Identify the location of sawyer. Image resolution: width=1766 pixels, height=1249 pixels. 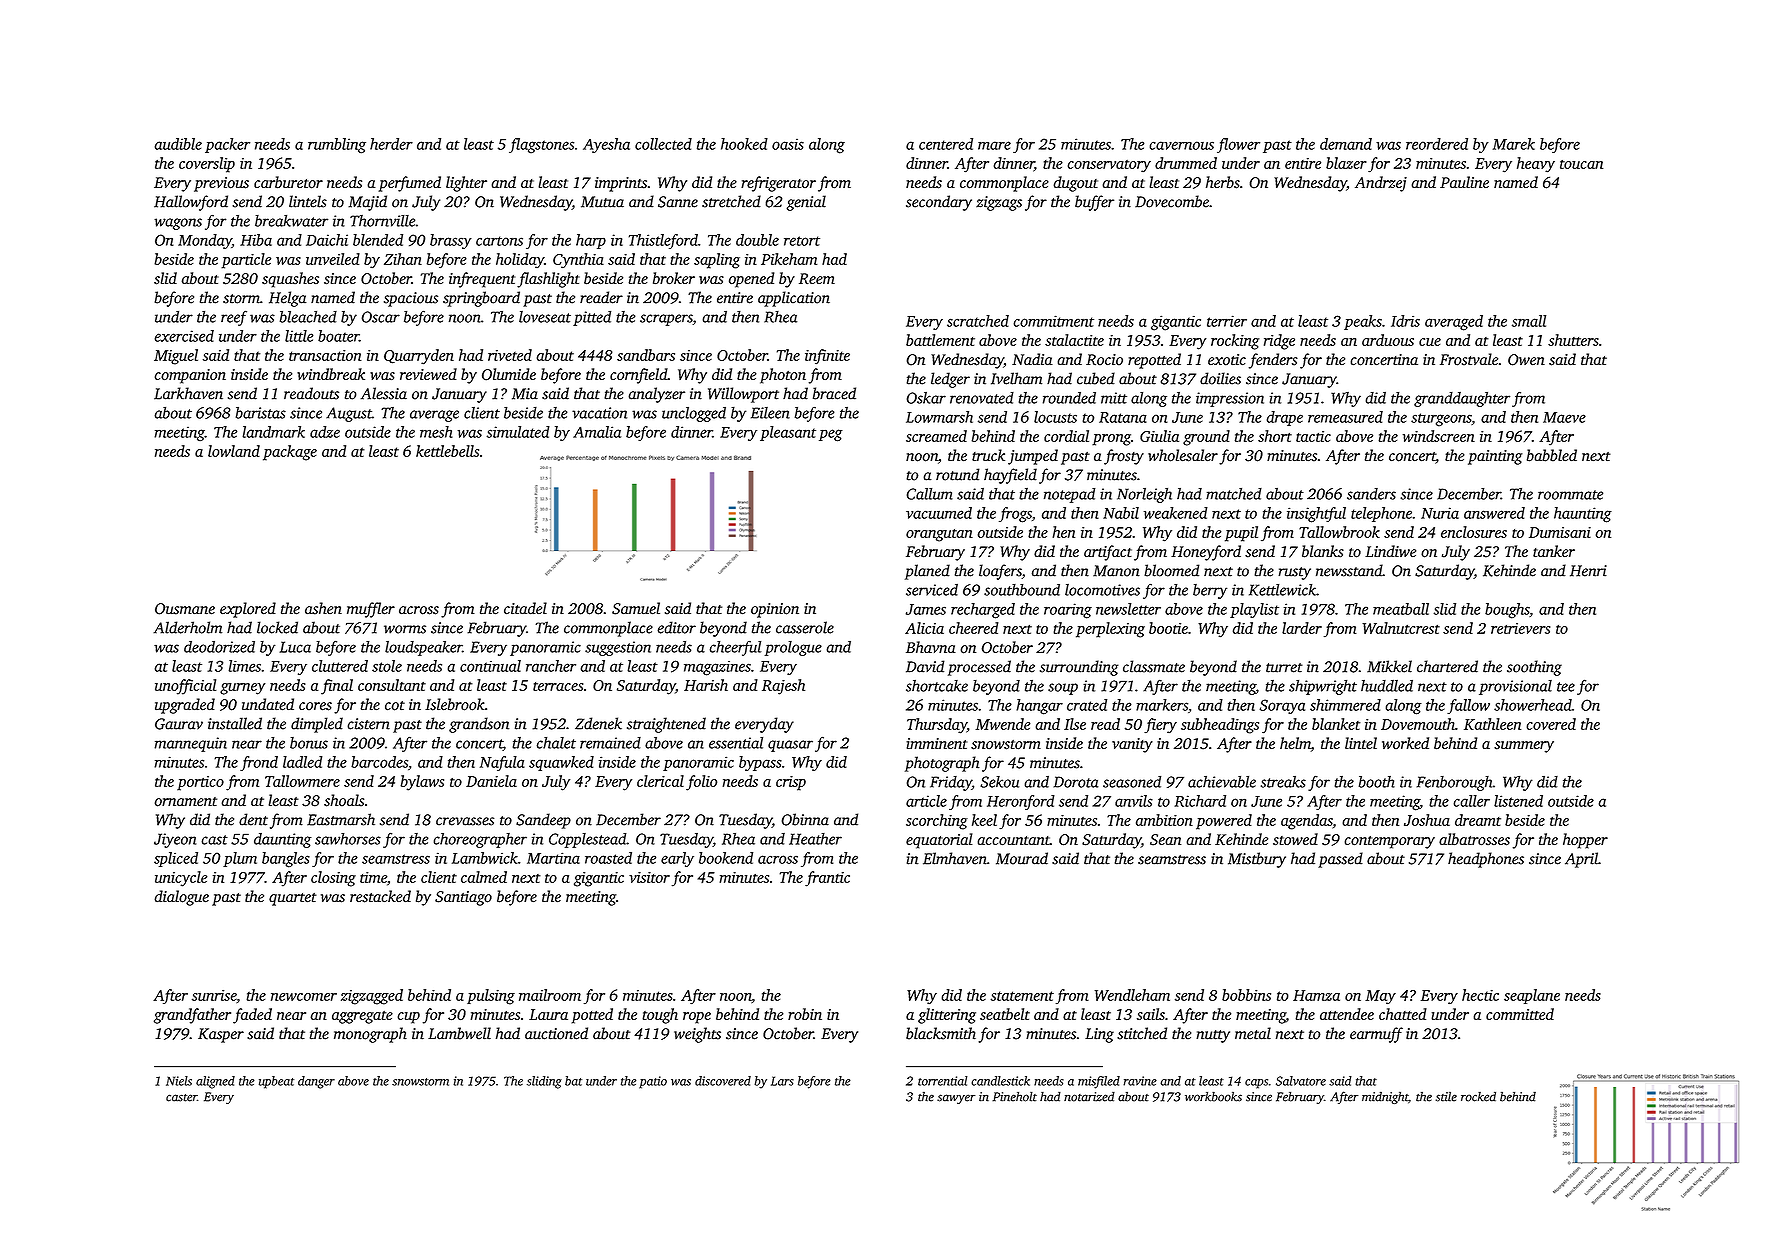
(956, 1099).
